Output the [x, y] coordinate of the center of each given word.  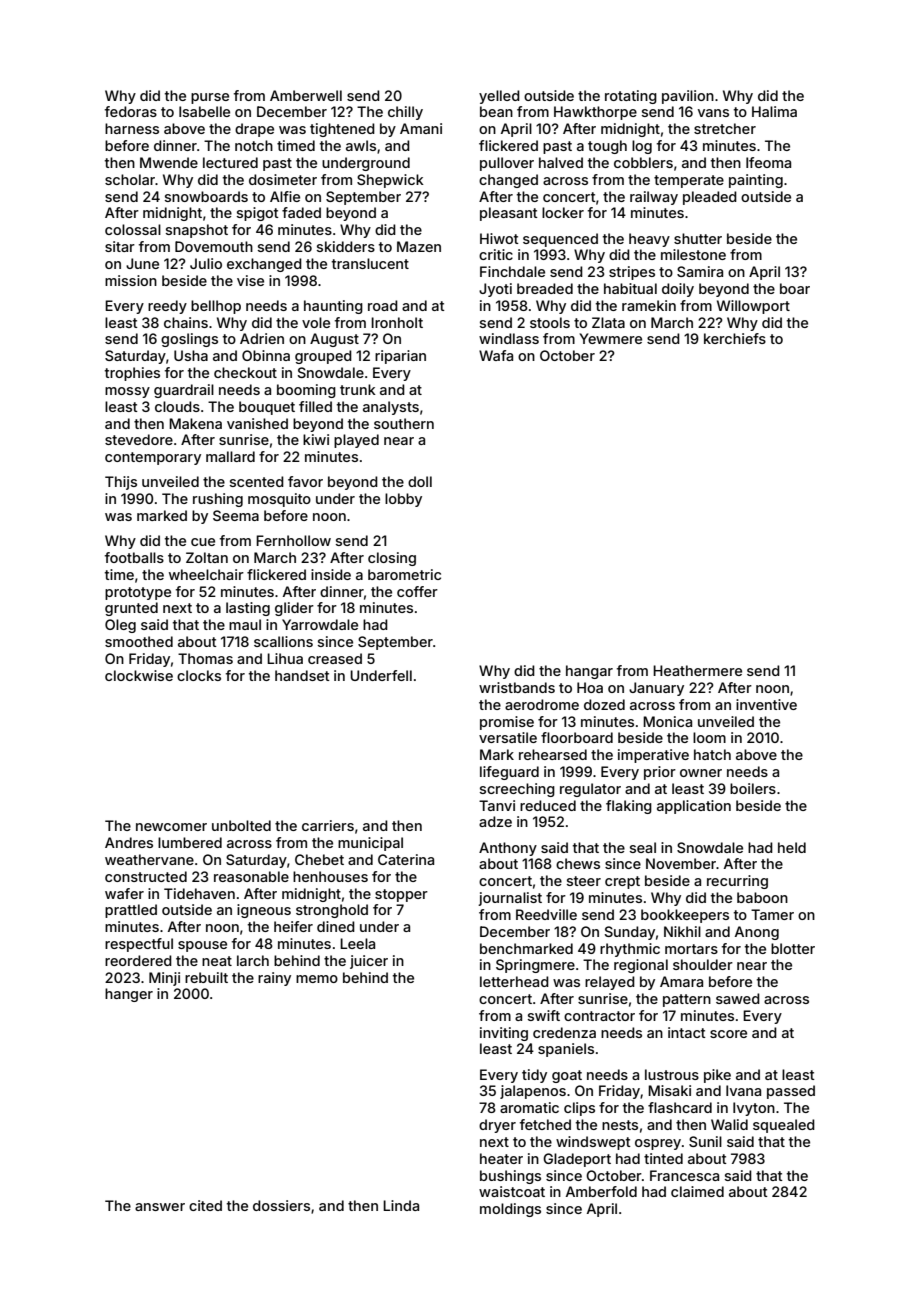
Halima [774, 111]
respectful [139, 945]
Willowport [753, 307]
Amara [681, 981]
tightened [342, 130]
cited [205, 1205]
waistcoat [512, 1191]
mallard [230, 456]
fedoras [131, 111]
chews [578, 863]
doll [420, 481]
